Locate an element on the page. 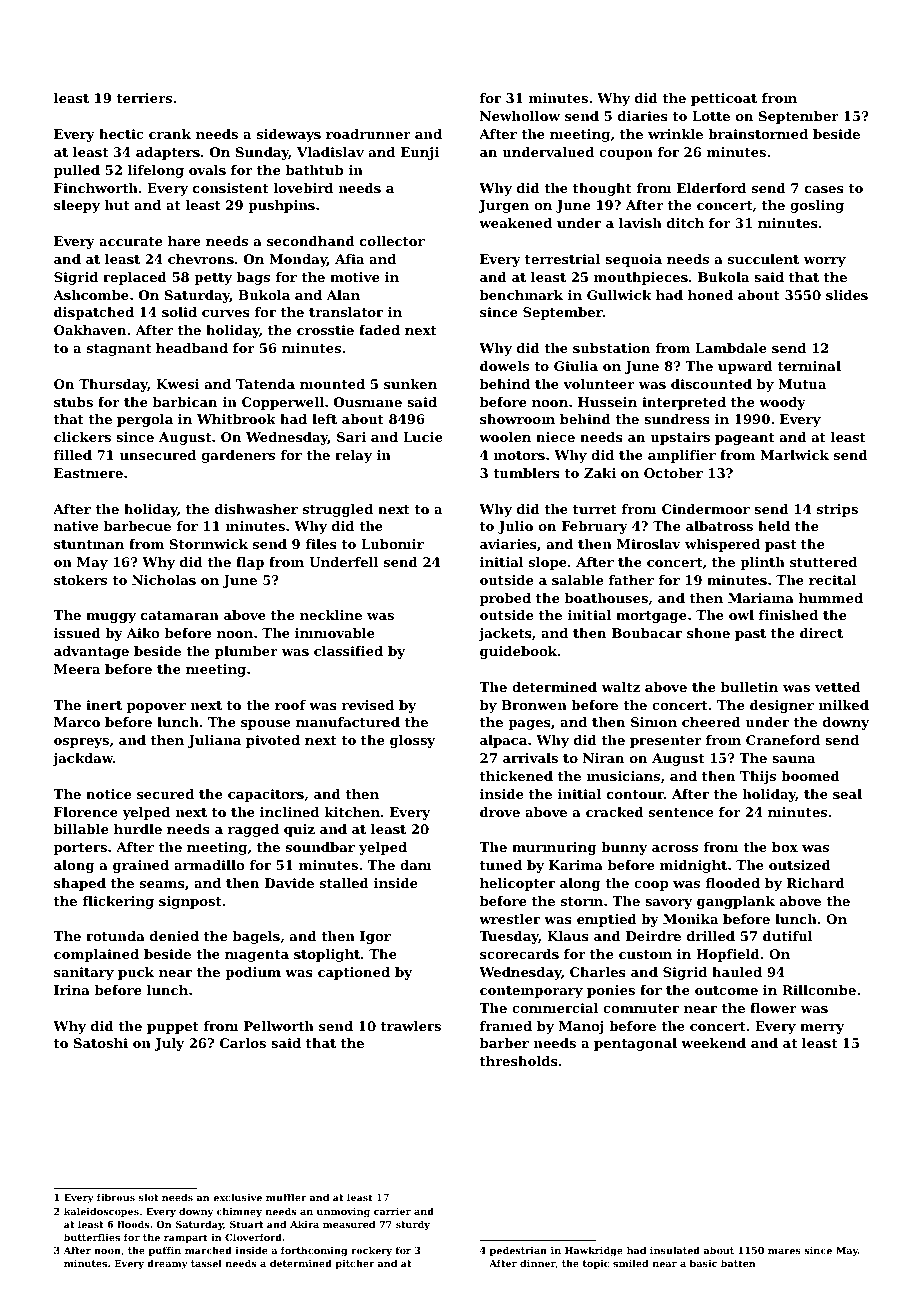  pitcher is located at coordinates (354, 1264).
